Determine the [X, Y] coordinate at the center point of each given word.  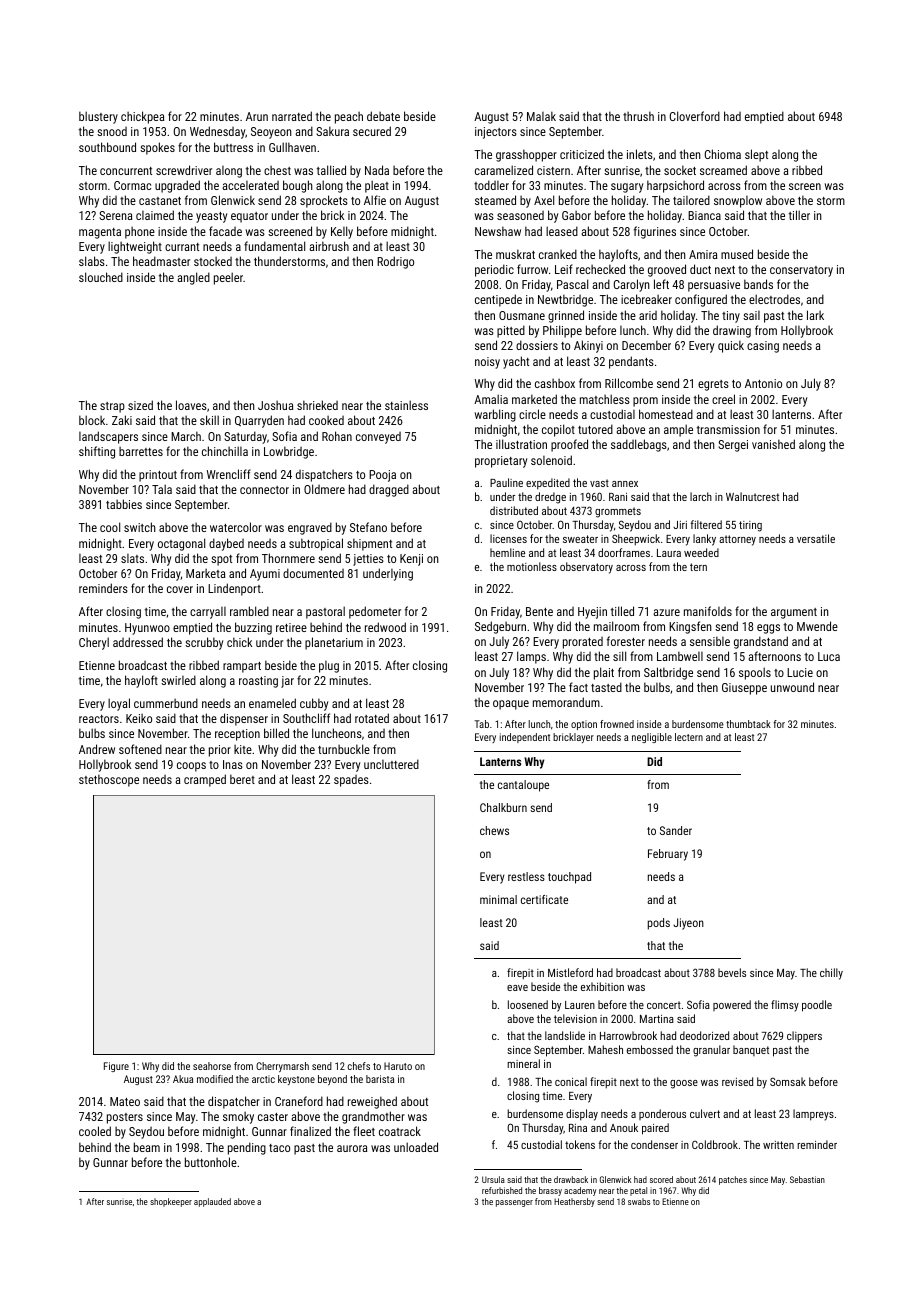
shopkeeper [171, 1202]
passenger [514, 1203]
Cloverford [695, 116]
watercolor [236, 527]
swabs [639, 1201]
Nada [377, 170]
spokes [157, 148]
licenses [508, 538]
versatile [816, 538]
